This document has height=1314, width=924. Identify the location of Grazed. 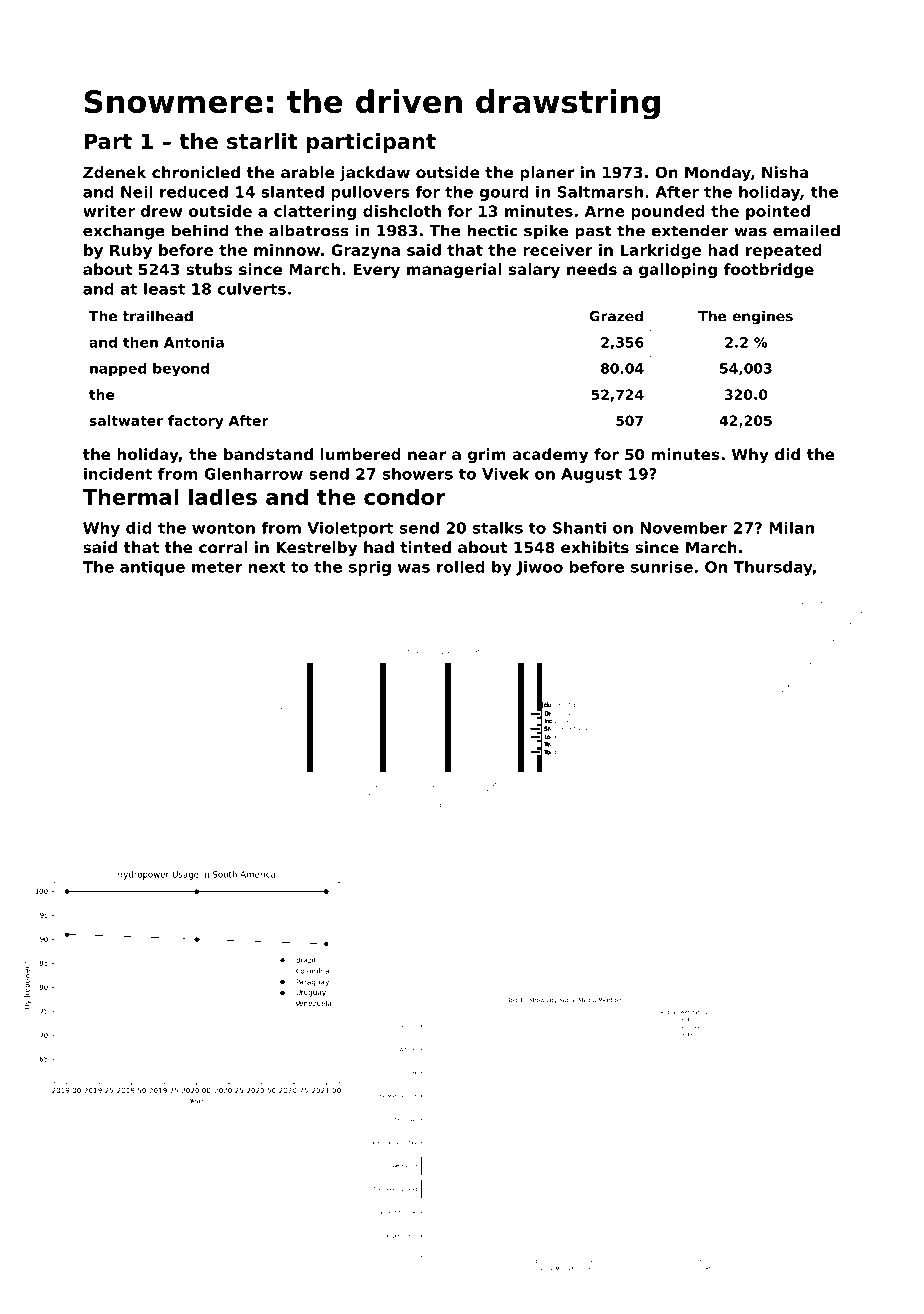
(616, 316).
